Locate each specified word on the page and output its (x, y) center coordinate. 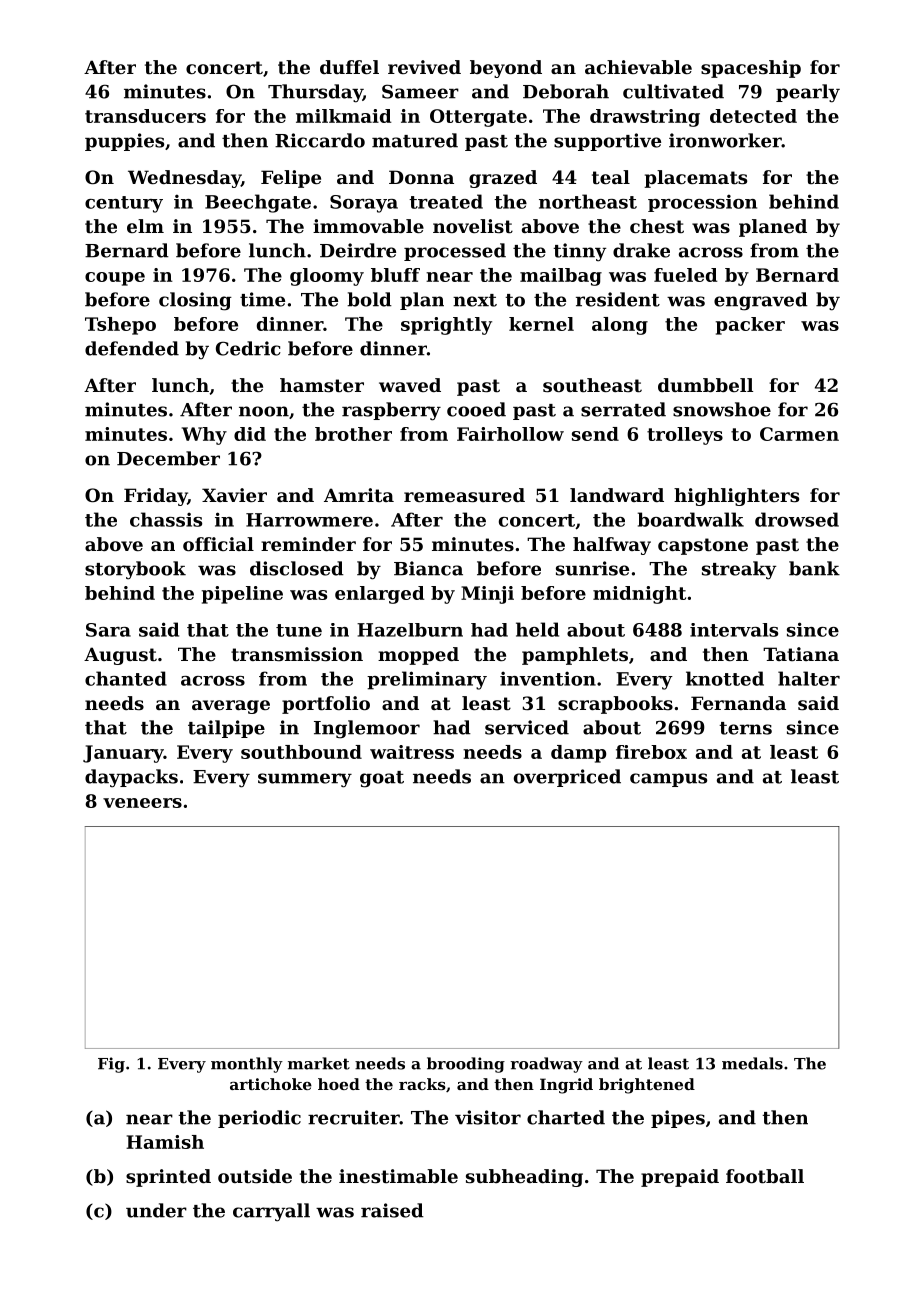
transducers (145, 116)
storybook (135, 570)
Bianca (428, 568)
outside (255, 1176)
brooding (466, 1065)
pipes (678, 1119)
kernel (541, 324)
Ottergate (478, 118)
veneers (142, 803)
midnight (639, 595)
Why (204, 436)
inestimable (398, 1176)
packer (750, 326)
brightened (647, 1086)
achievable (638, 67)
